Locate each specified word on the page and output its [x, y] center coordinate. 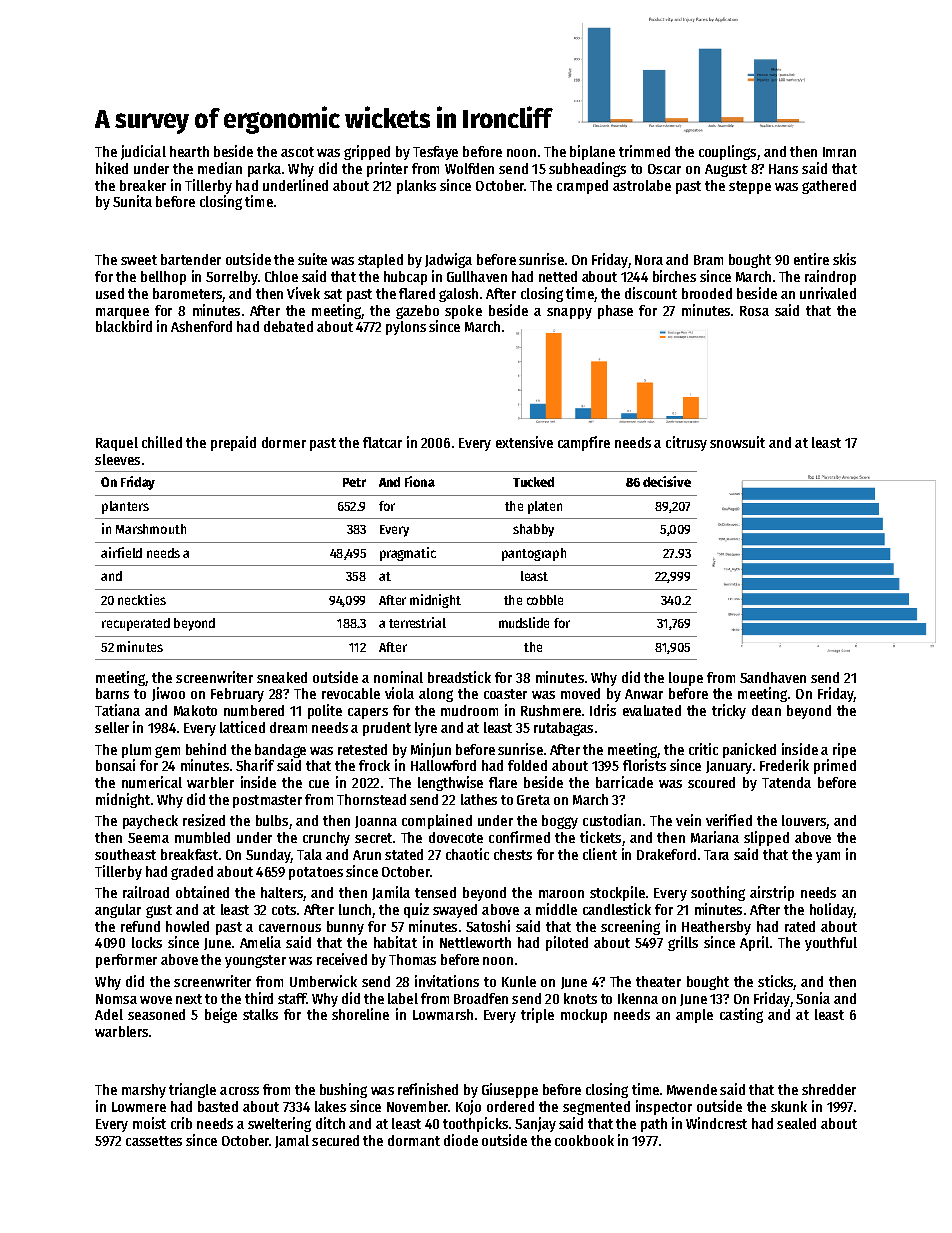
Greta [533, 800]
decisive [667, 481]
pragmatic [408, 554]
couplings [727, 152]
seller [112, 727]
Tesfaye [435, 153]
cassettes [154, 1141]
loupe [686, 679]
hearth [189, 151]
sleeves [117, 459]
